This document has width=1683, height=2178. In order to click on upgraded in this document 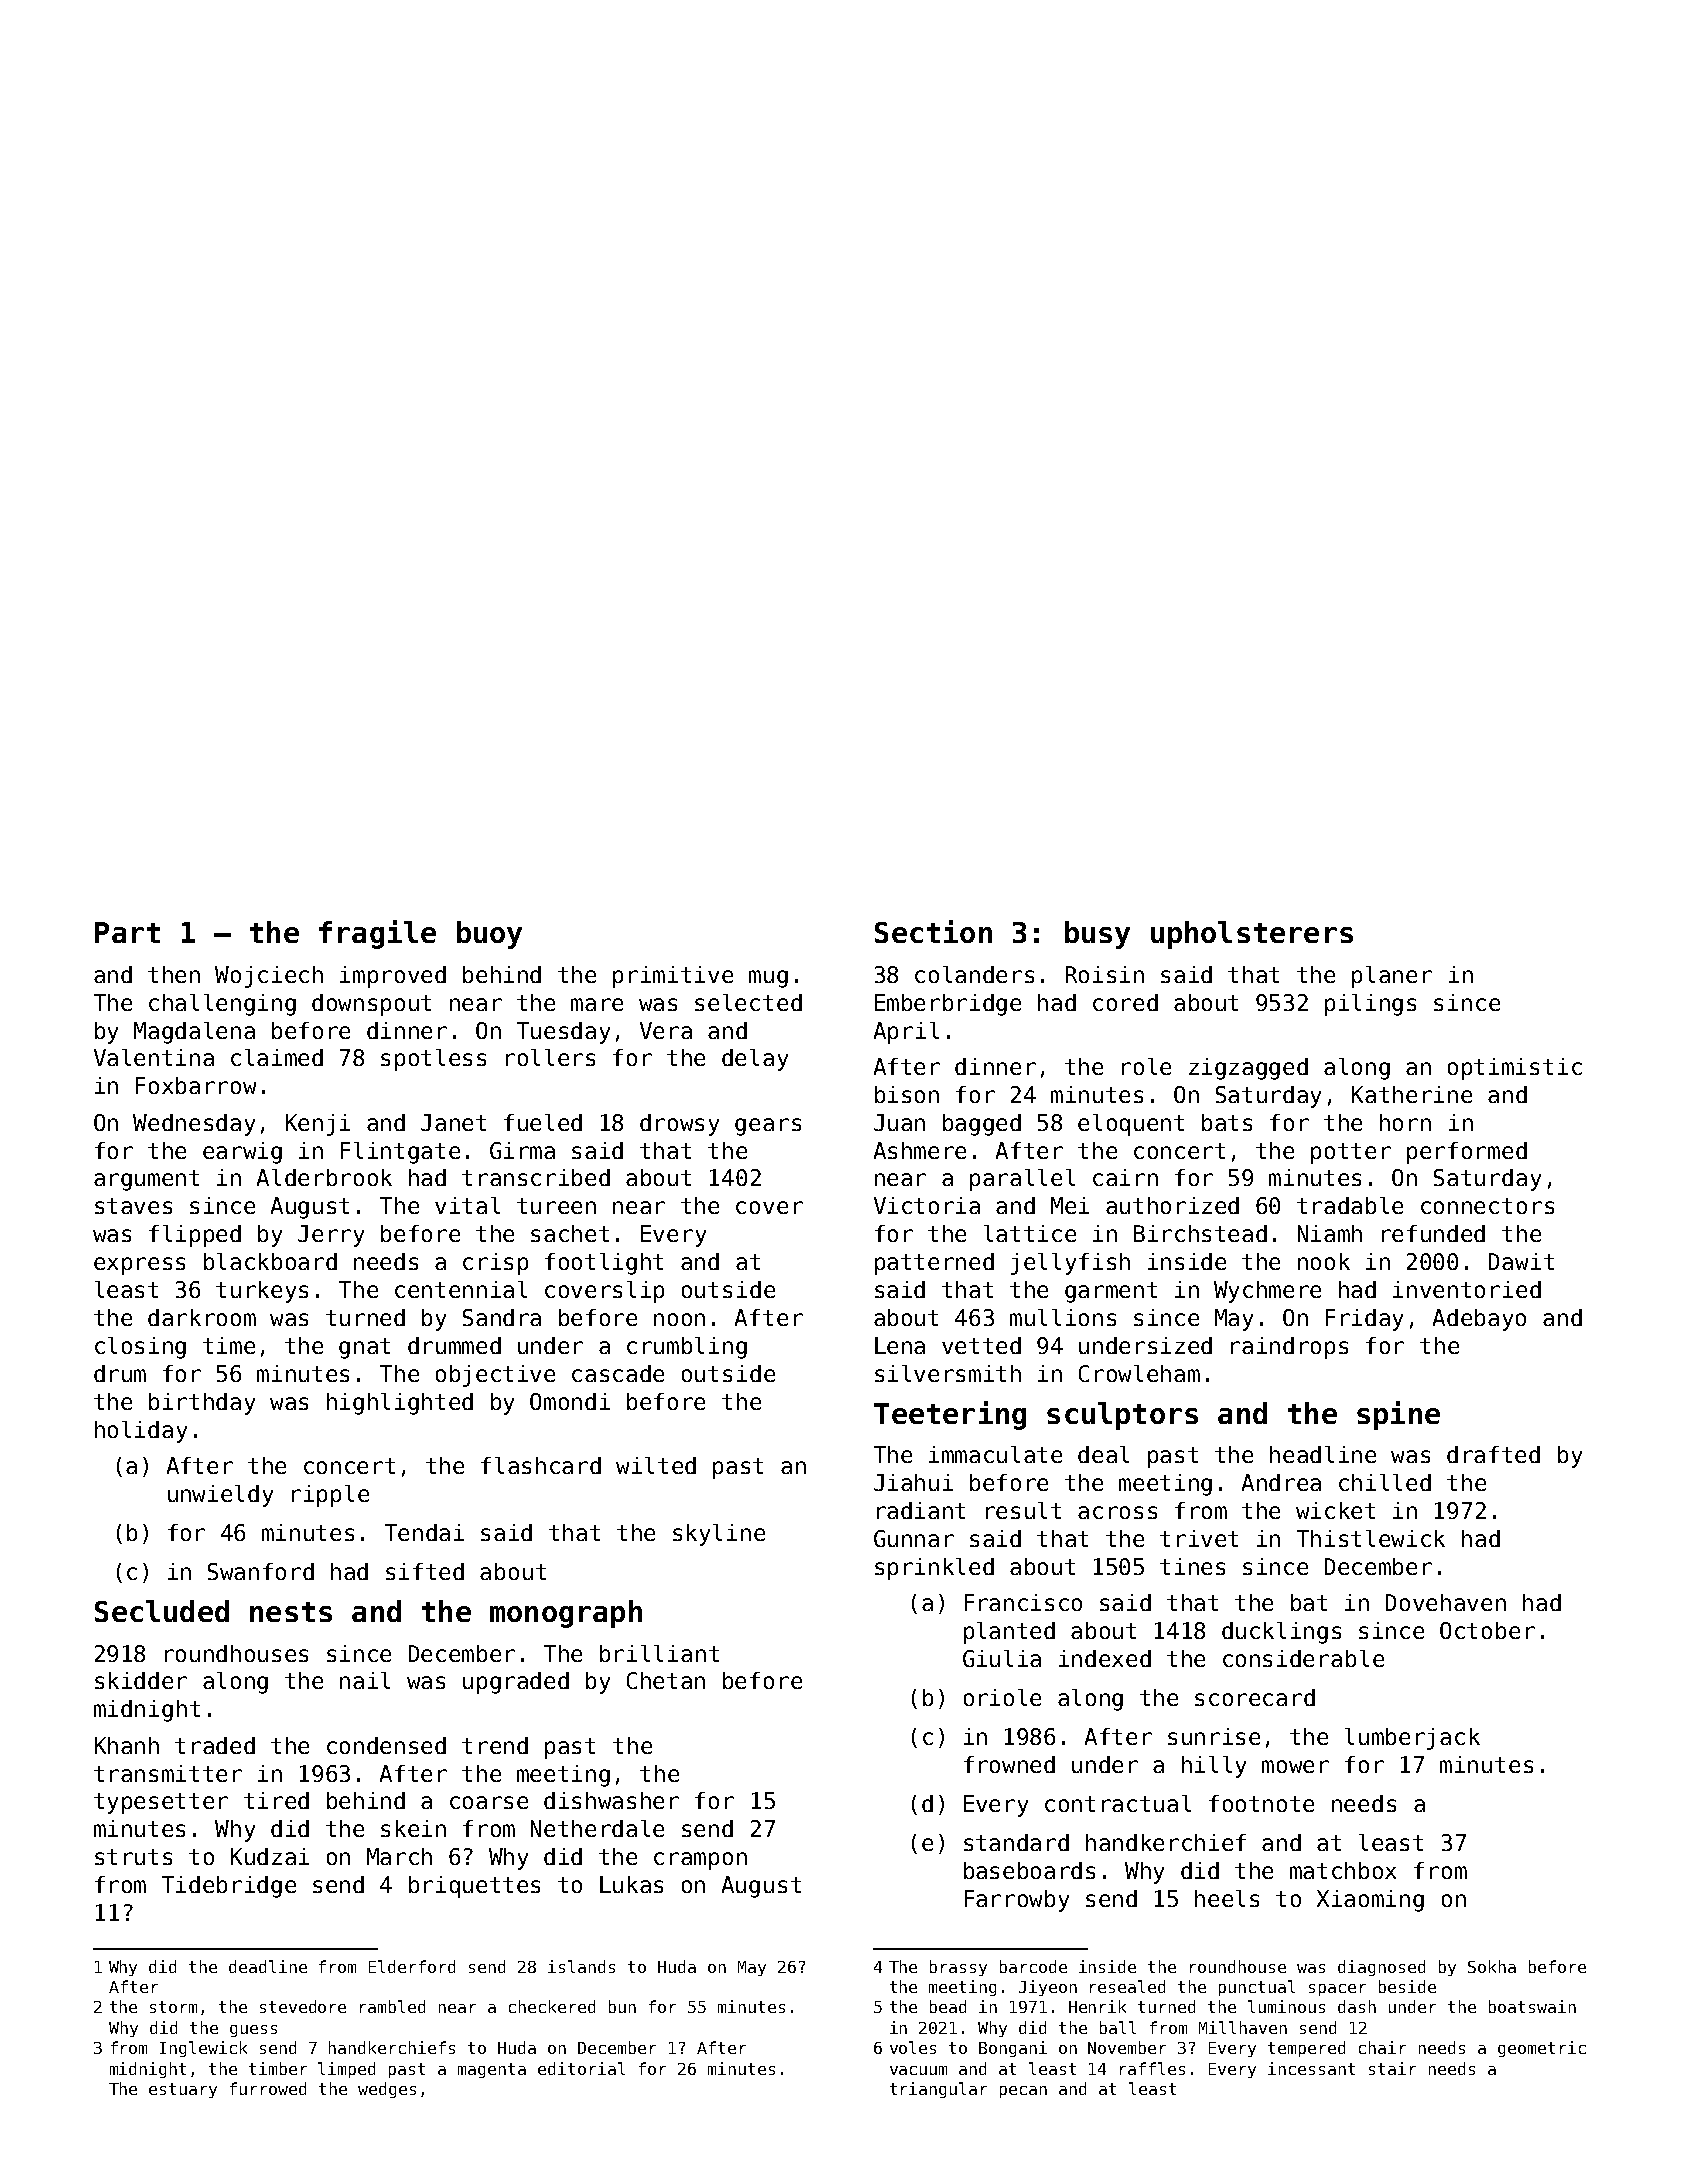, I will do `click(516, 1683)`.
